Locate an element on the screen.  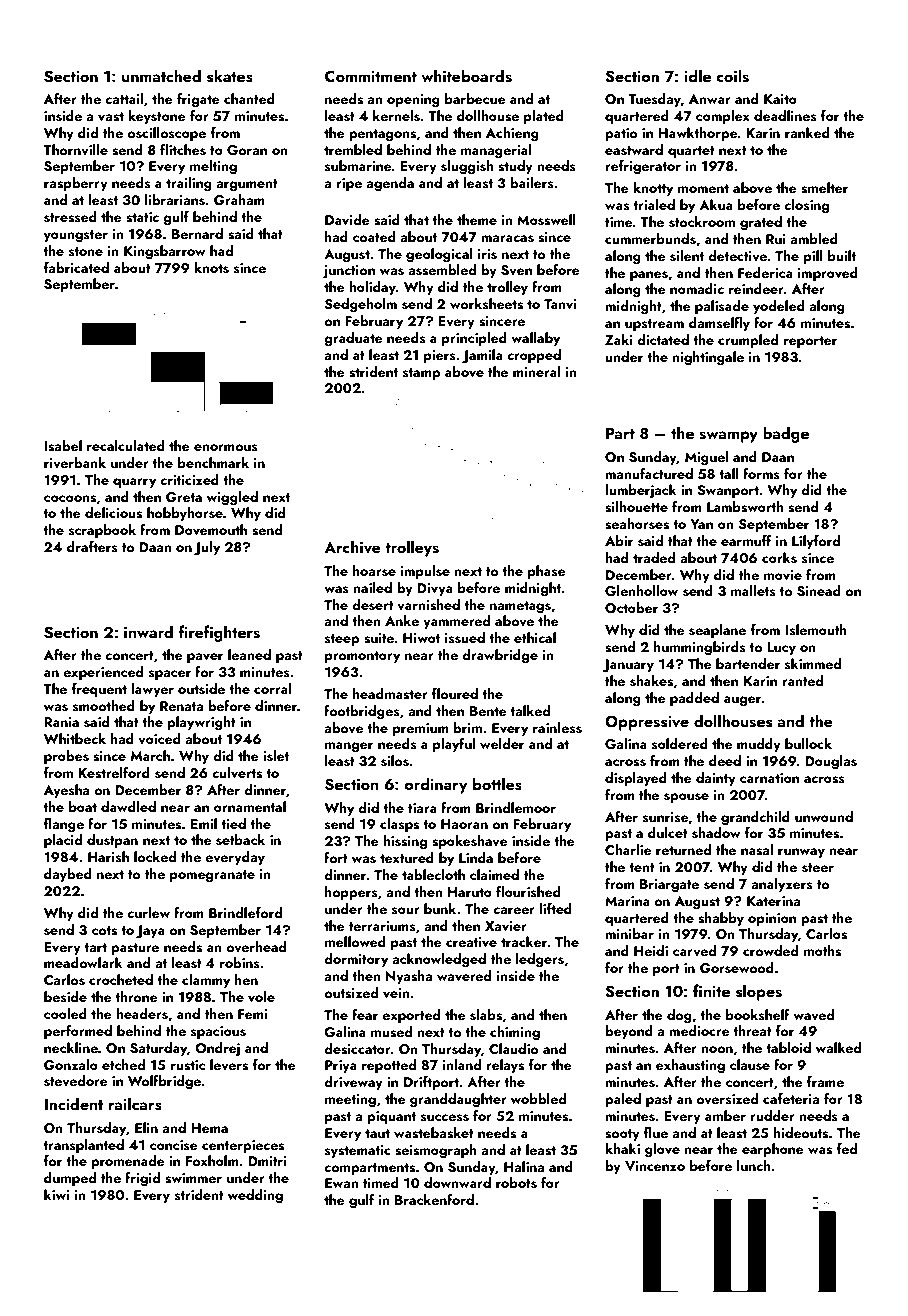
graduate is located at coordinates (353, 339).
